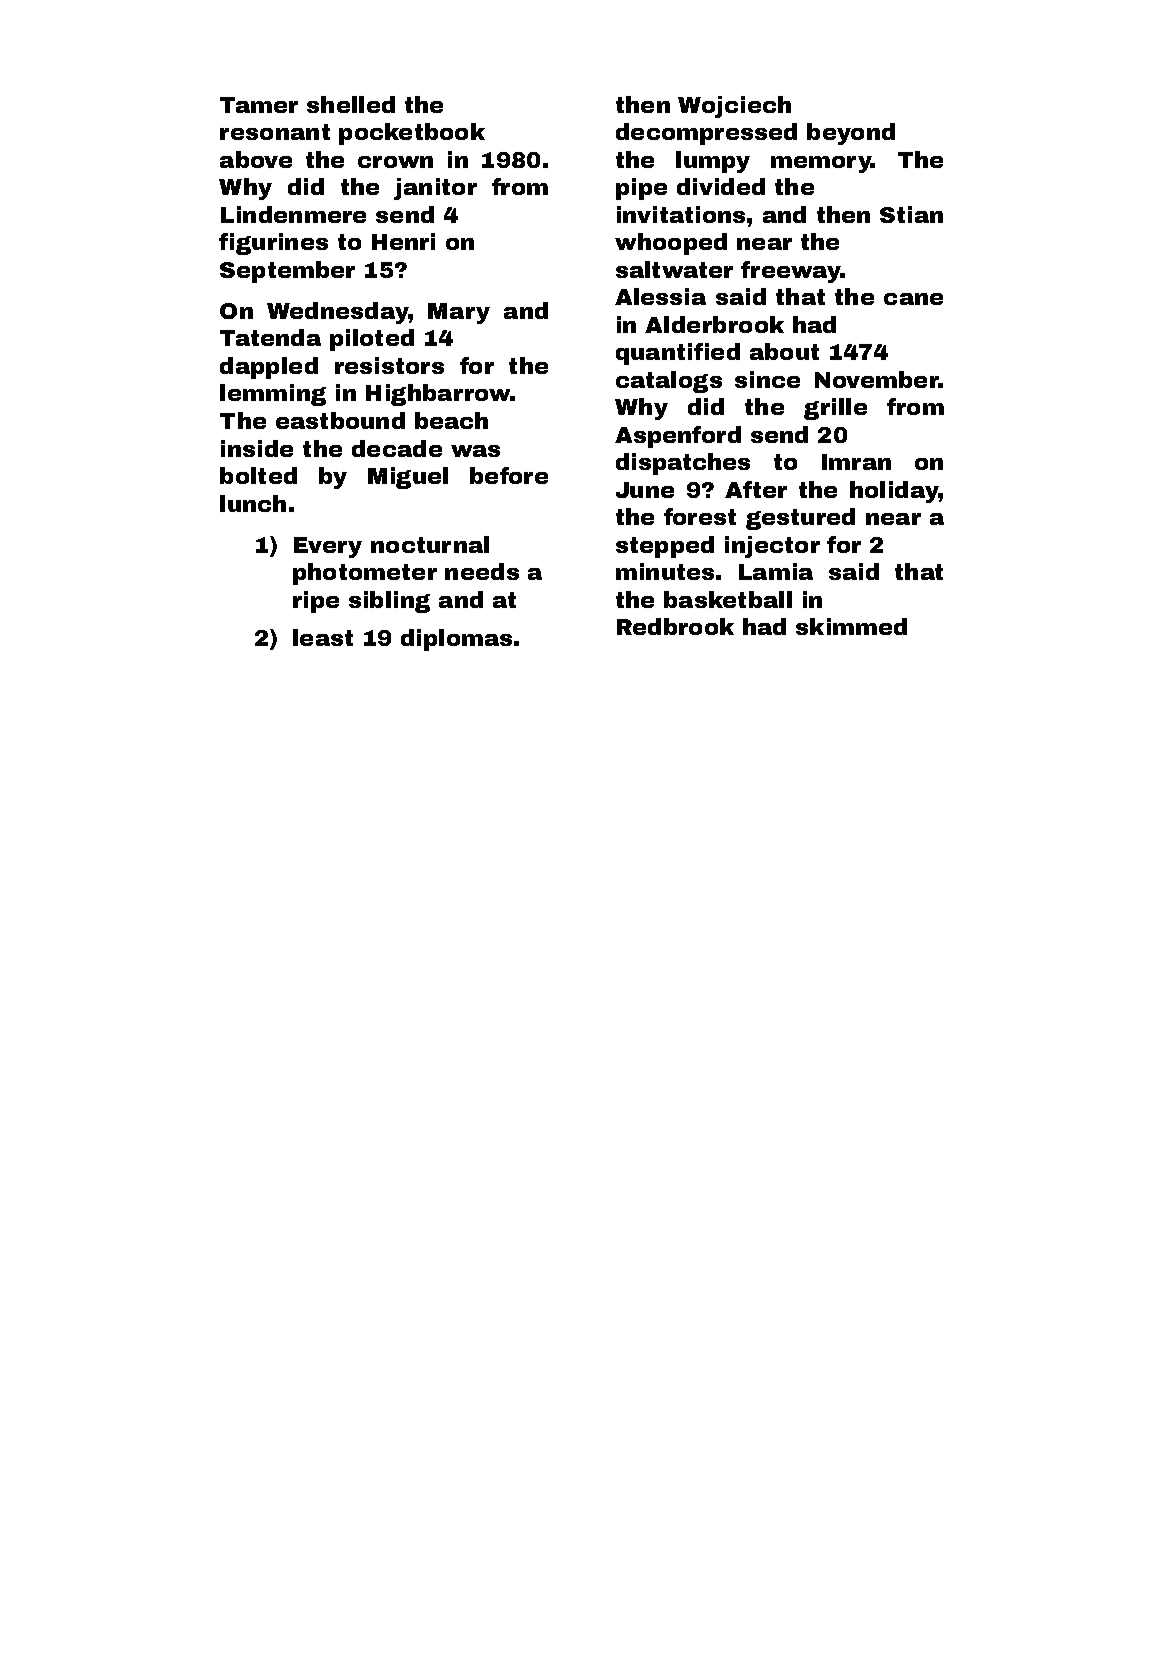  What do you see at coordinates (430, 544) in the page?
I see `nocturnal` at bounding box center [430, 544].
